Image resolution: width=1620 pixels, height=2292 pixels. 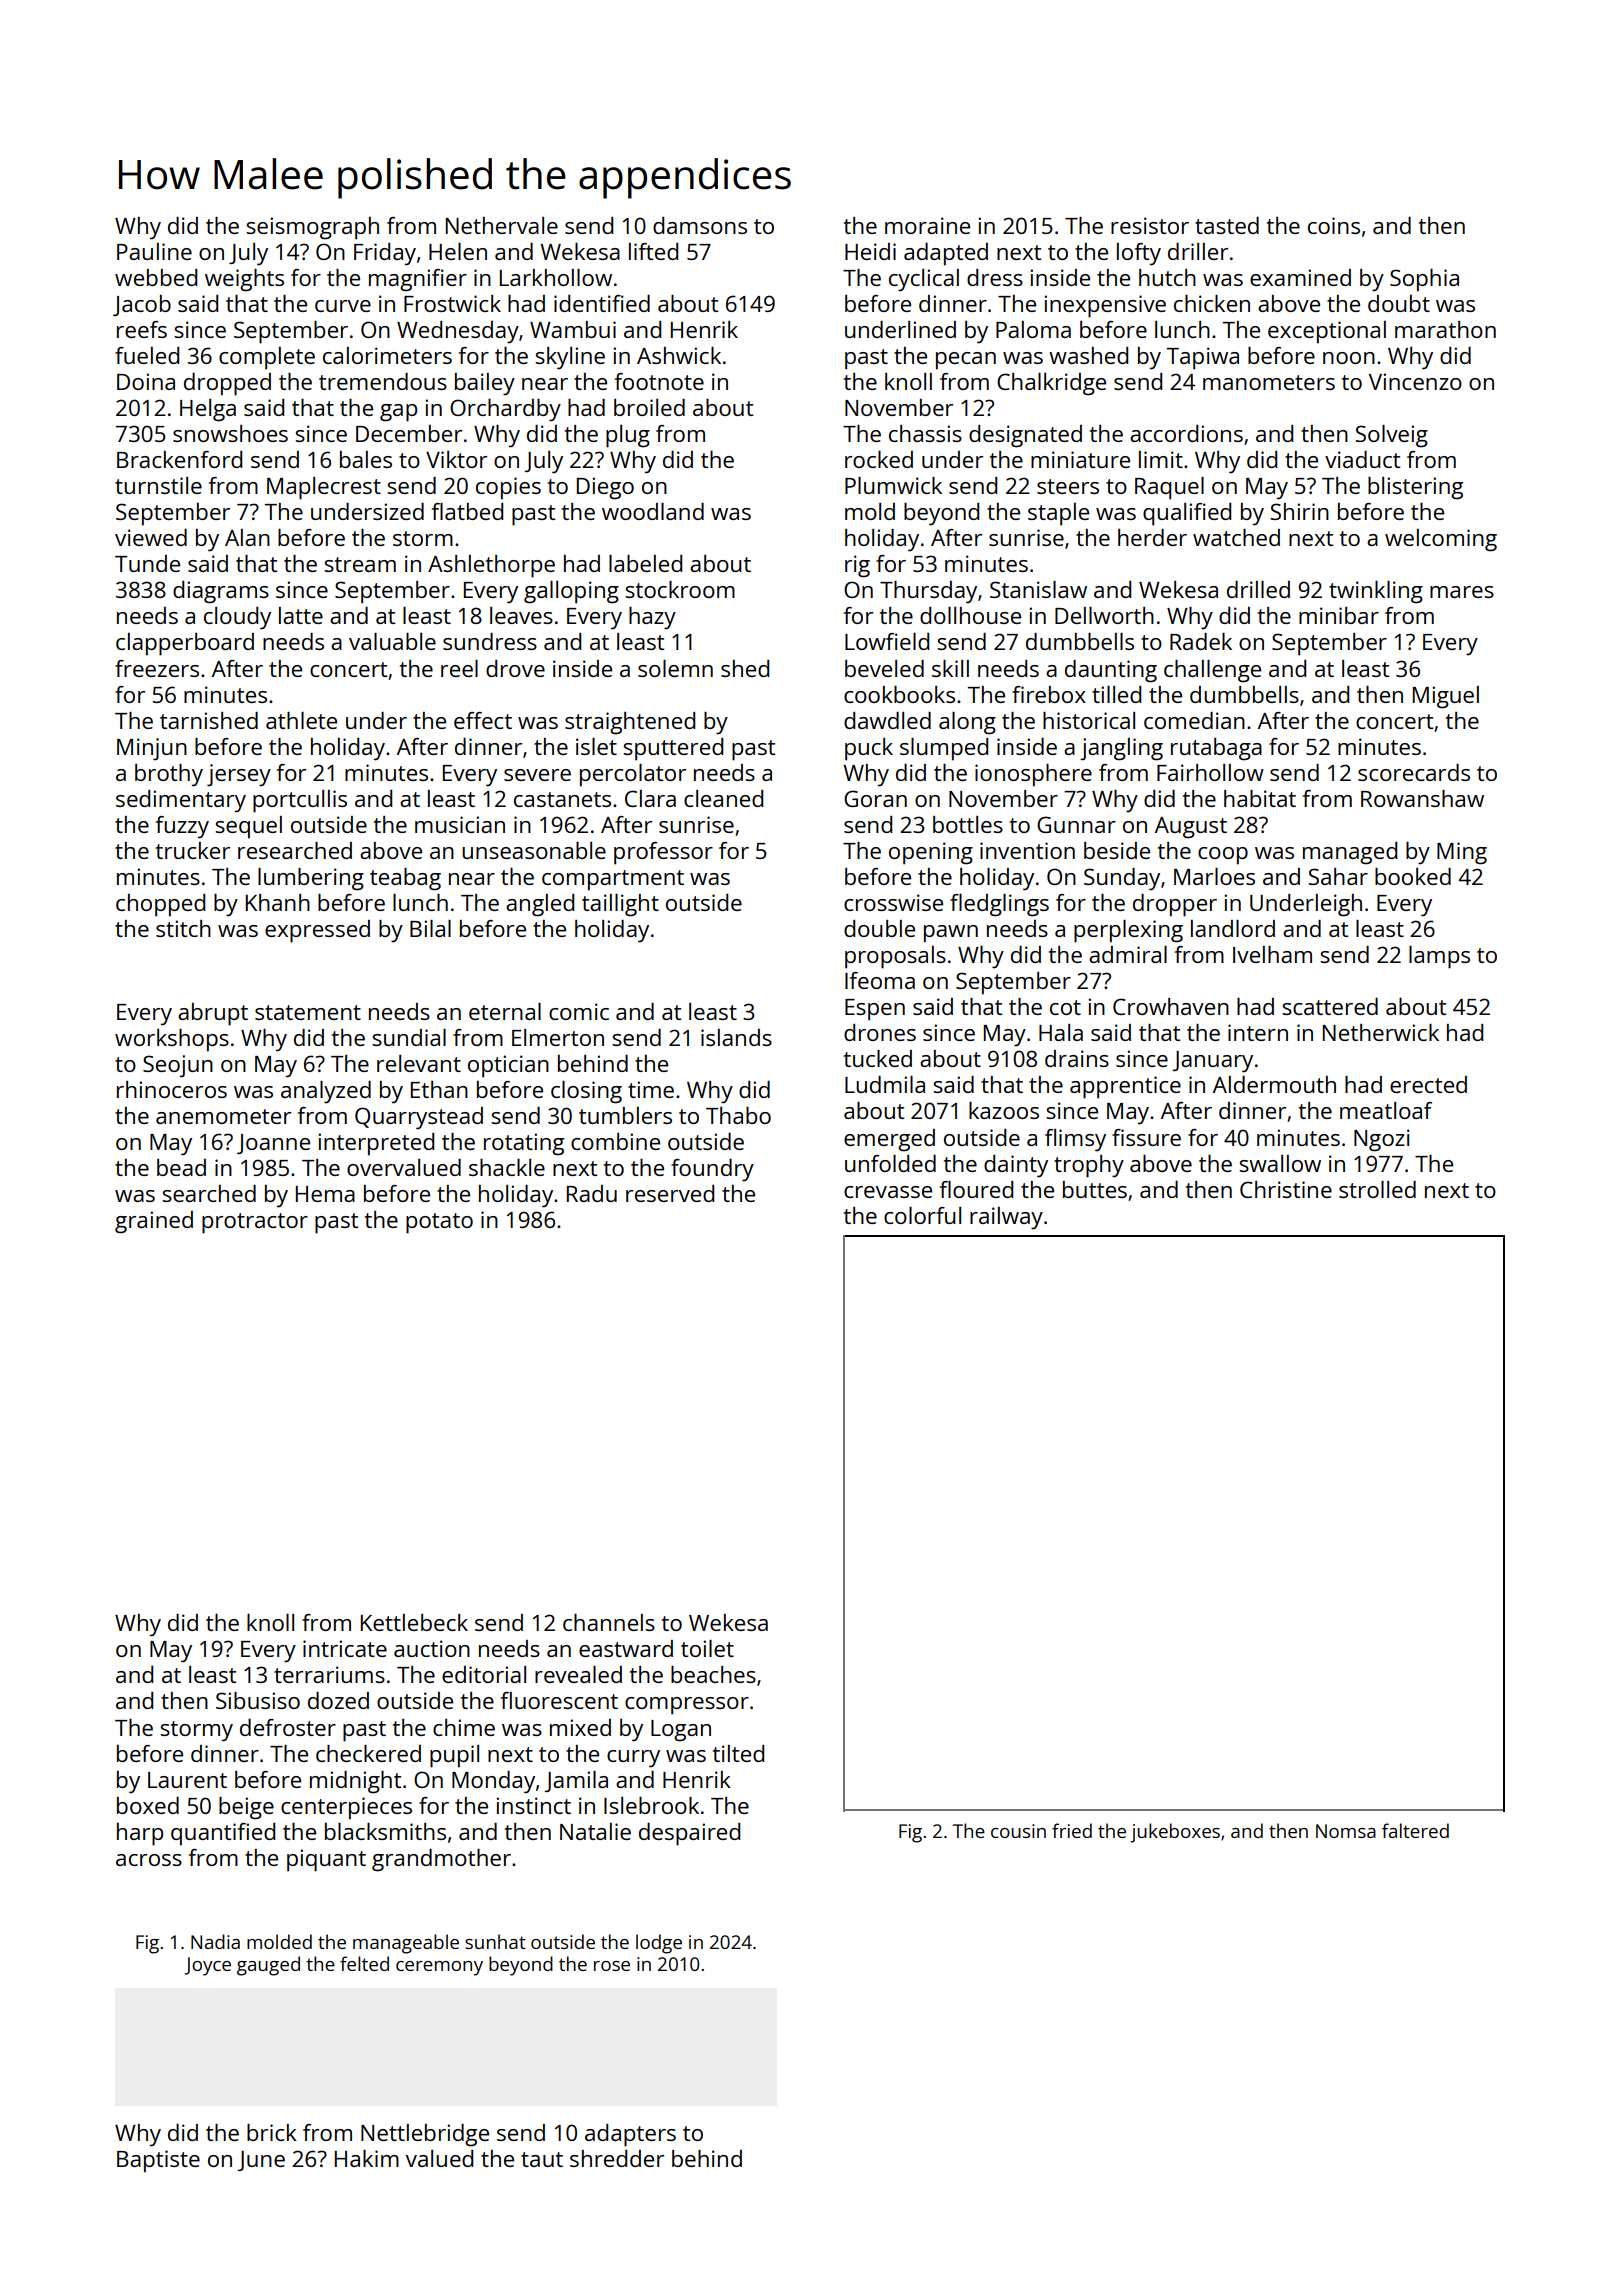 I want to click on Baptiste, so click(x=158, y=2161).
